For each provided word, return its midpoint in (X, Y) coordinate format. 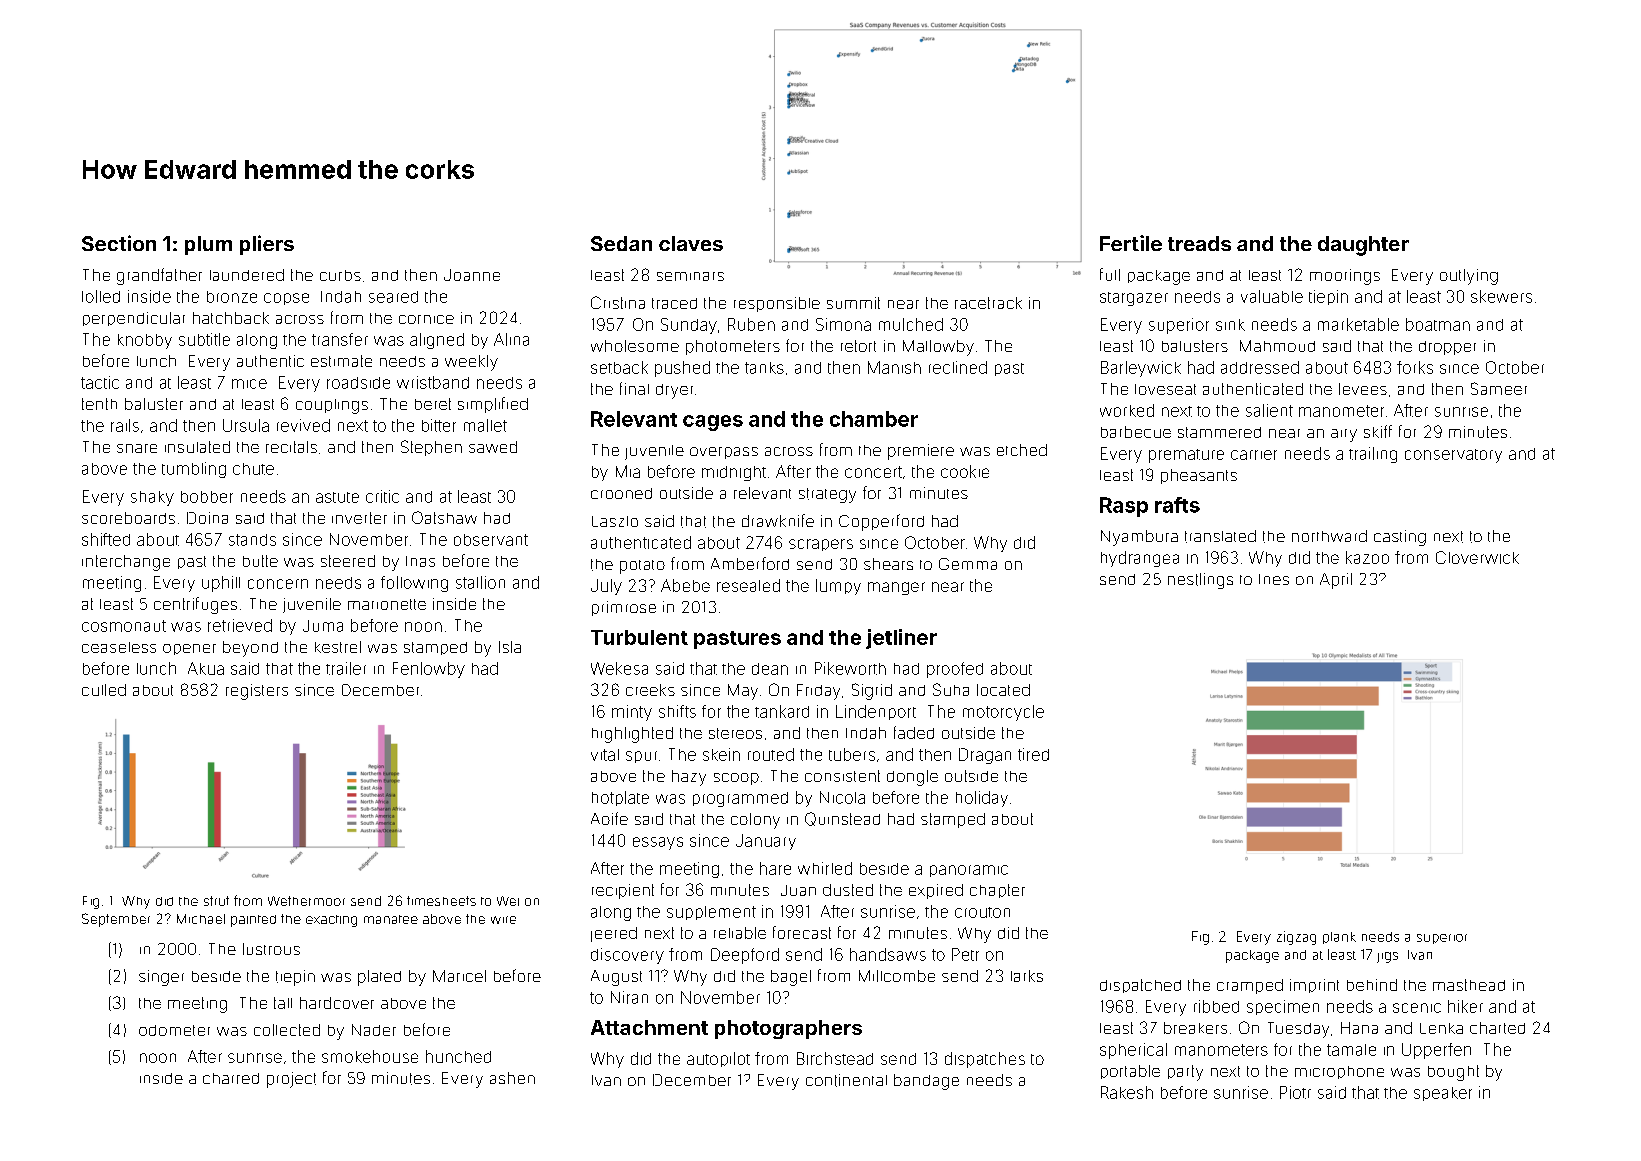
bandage (926, 1082)
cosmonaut (124, 626)
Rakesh (1127, 1092)
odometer (174, 1030)
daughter (1363, 246)
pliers (267, 245)
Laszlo (615, 521)
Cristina (618, 302)
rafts (1177, 505)
